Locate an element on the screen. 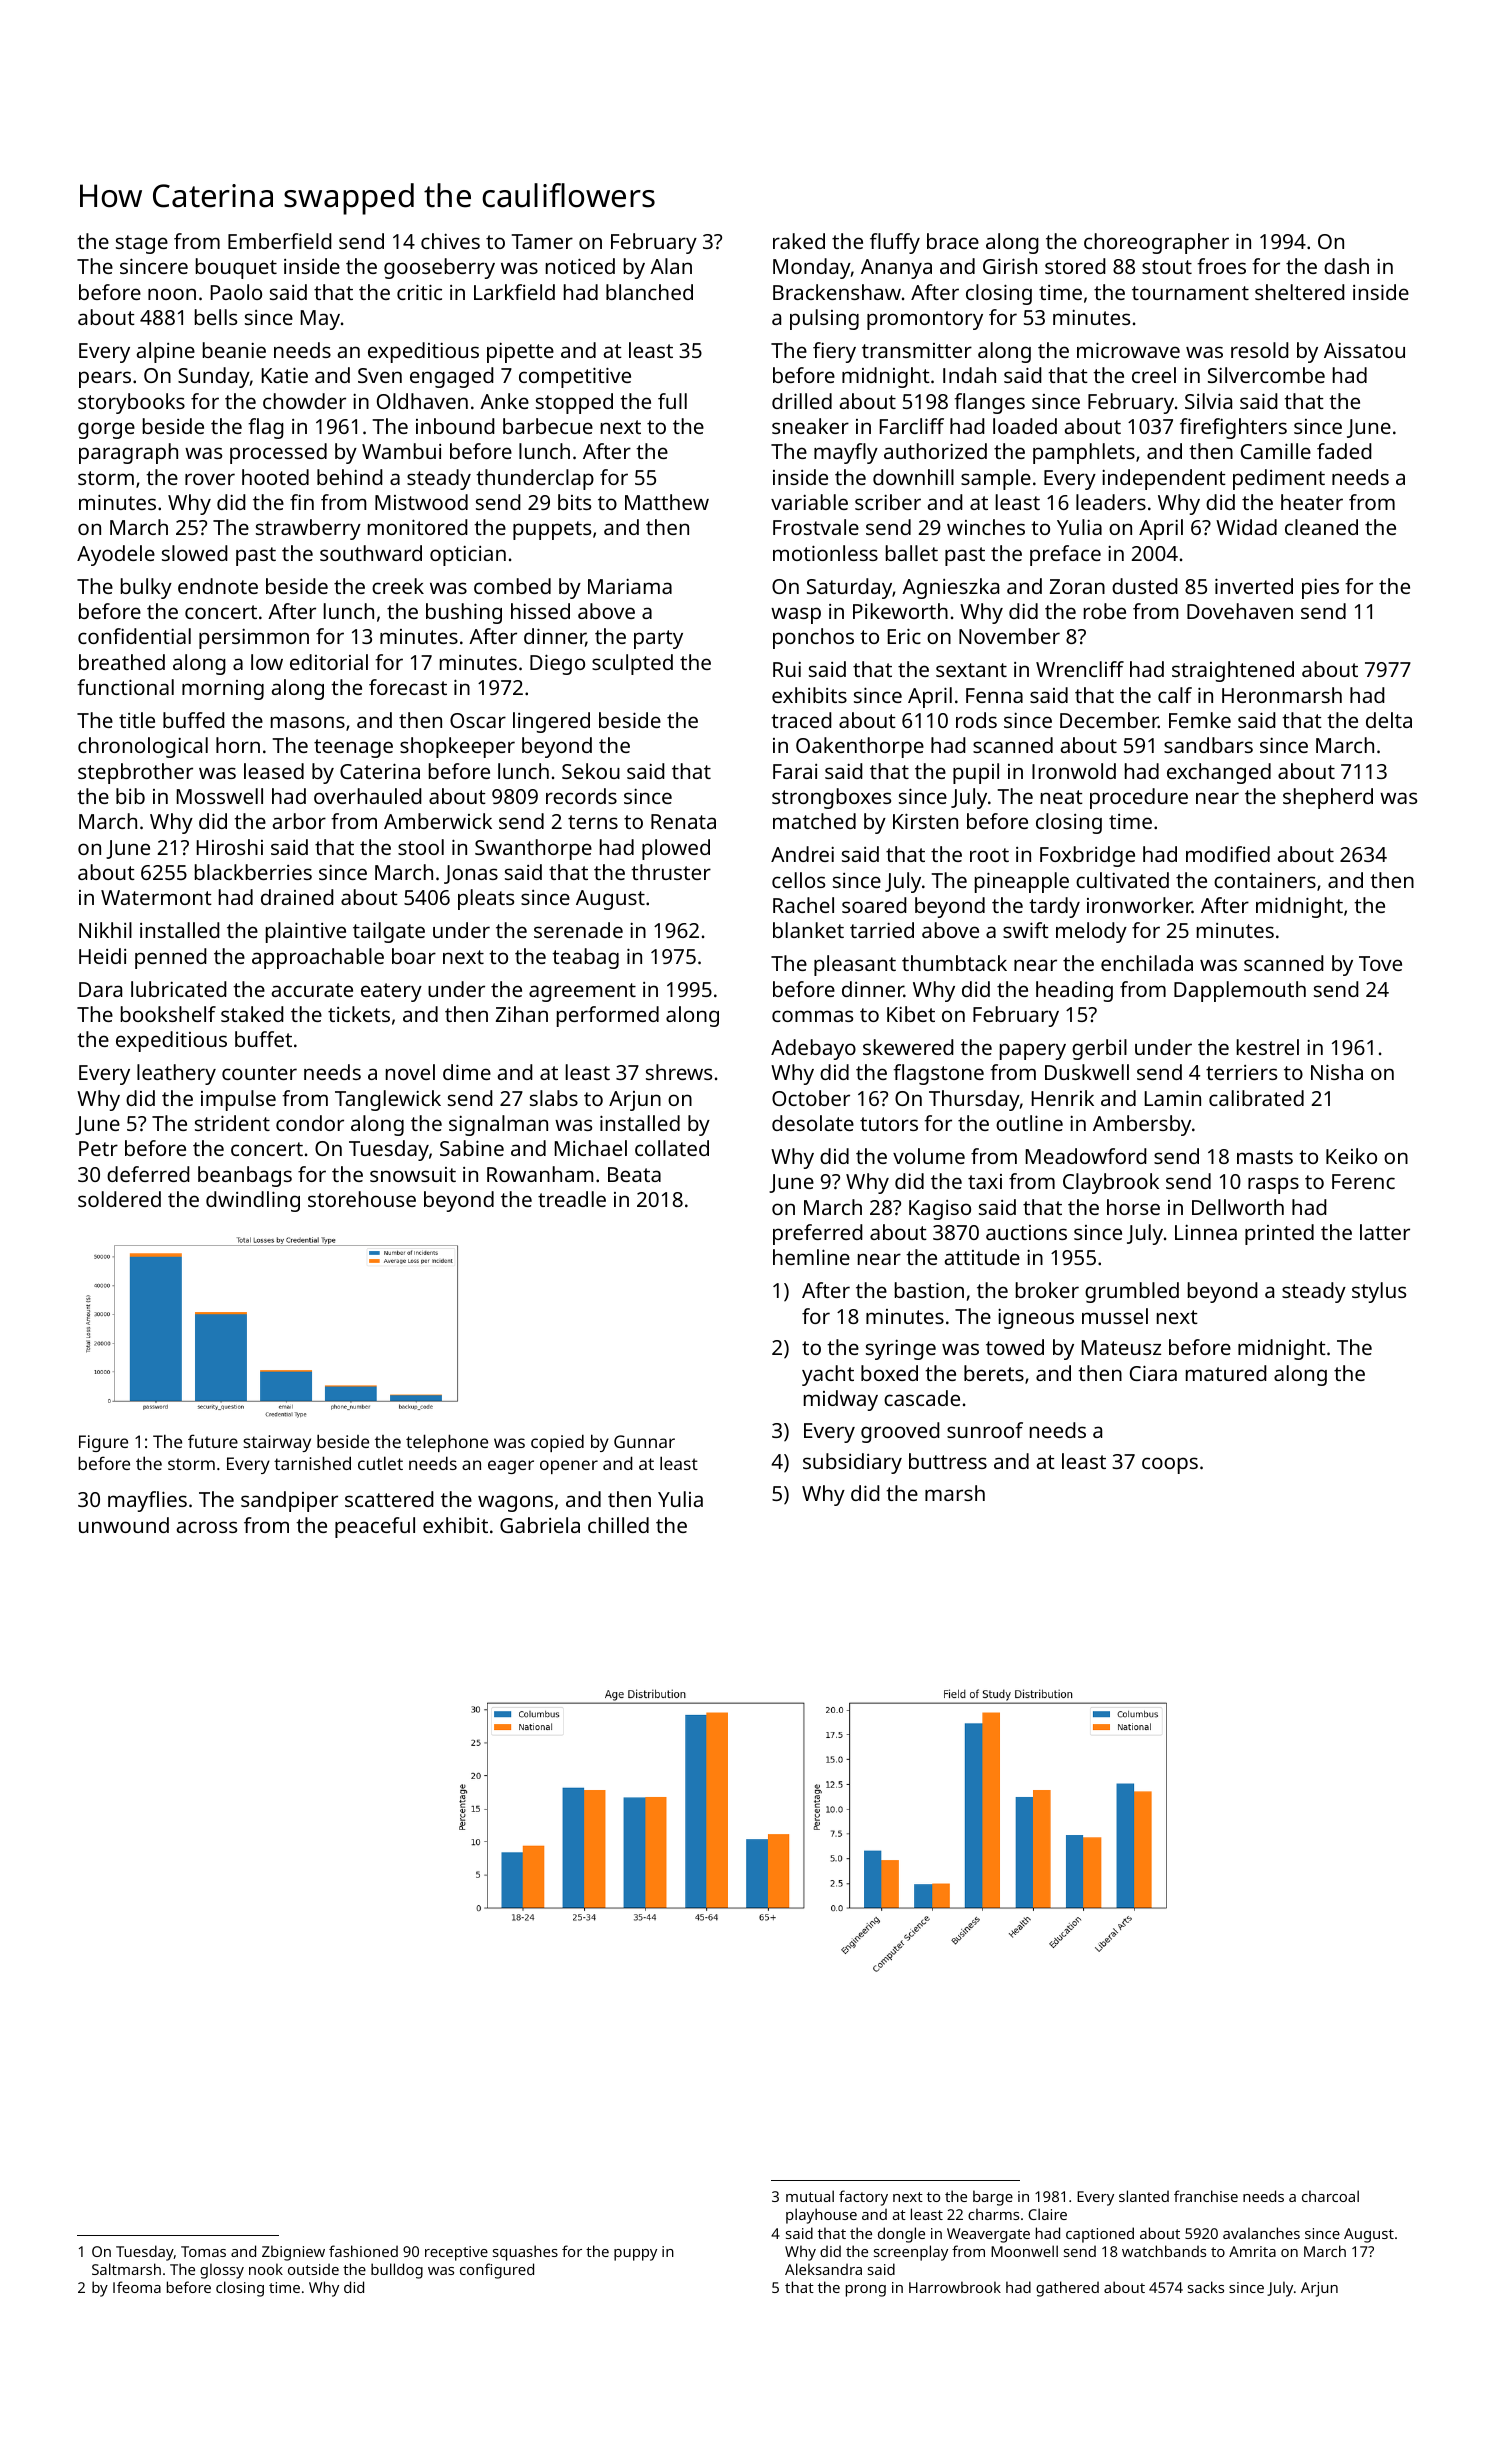  leathery is located at coordinates (176, 1074).
